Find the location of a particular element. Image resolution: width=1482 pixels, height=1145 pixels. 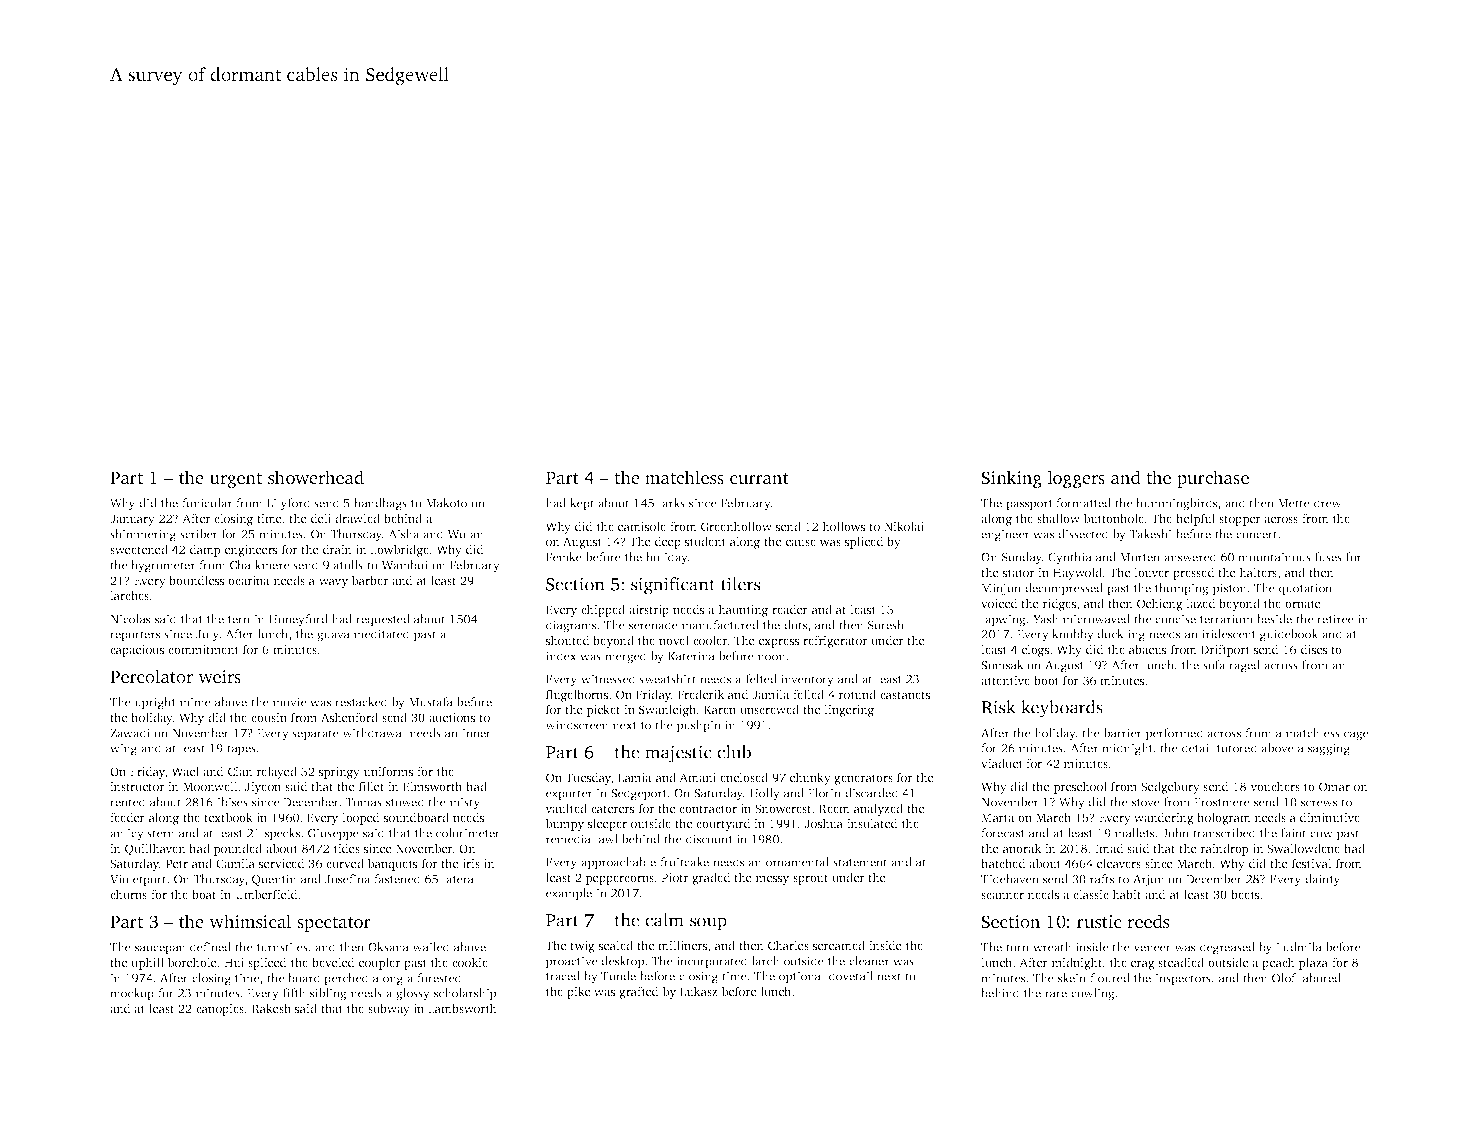

concert is located at coordinates (1256, 535).
